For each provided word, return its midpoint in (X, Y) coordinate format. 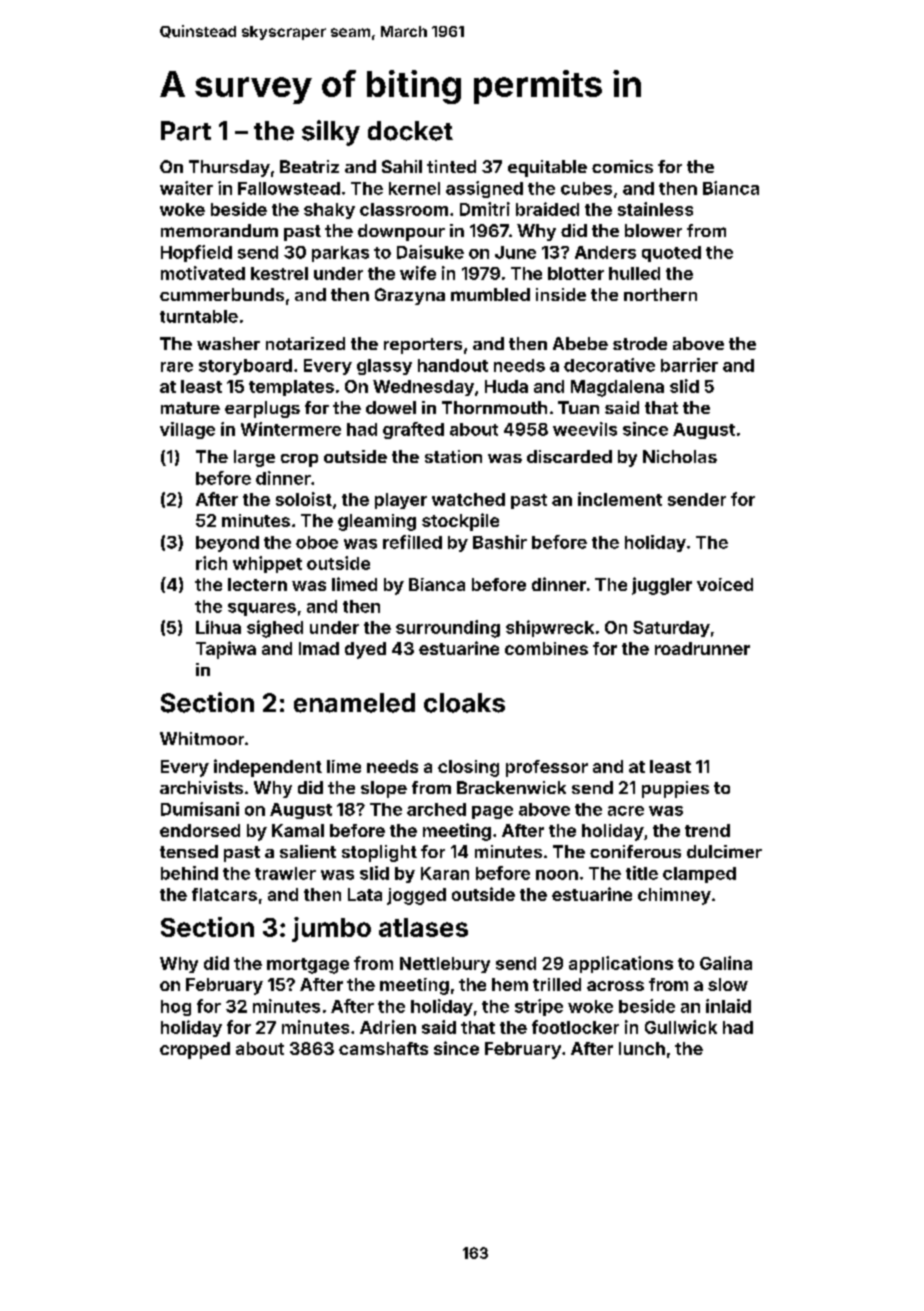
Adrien (388, 1027)
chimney (674, 896)
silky (331, 133)
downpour (401, 232)
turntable (199, 316)
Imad (319, 648)
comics (622, 166)
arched (436, 809)
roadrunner (702, 648)
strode (640, 343)
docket (410, 131)
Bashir (500, 542)
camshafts (383, 1048)
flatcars (224, 894)
